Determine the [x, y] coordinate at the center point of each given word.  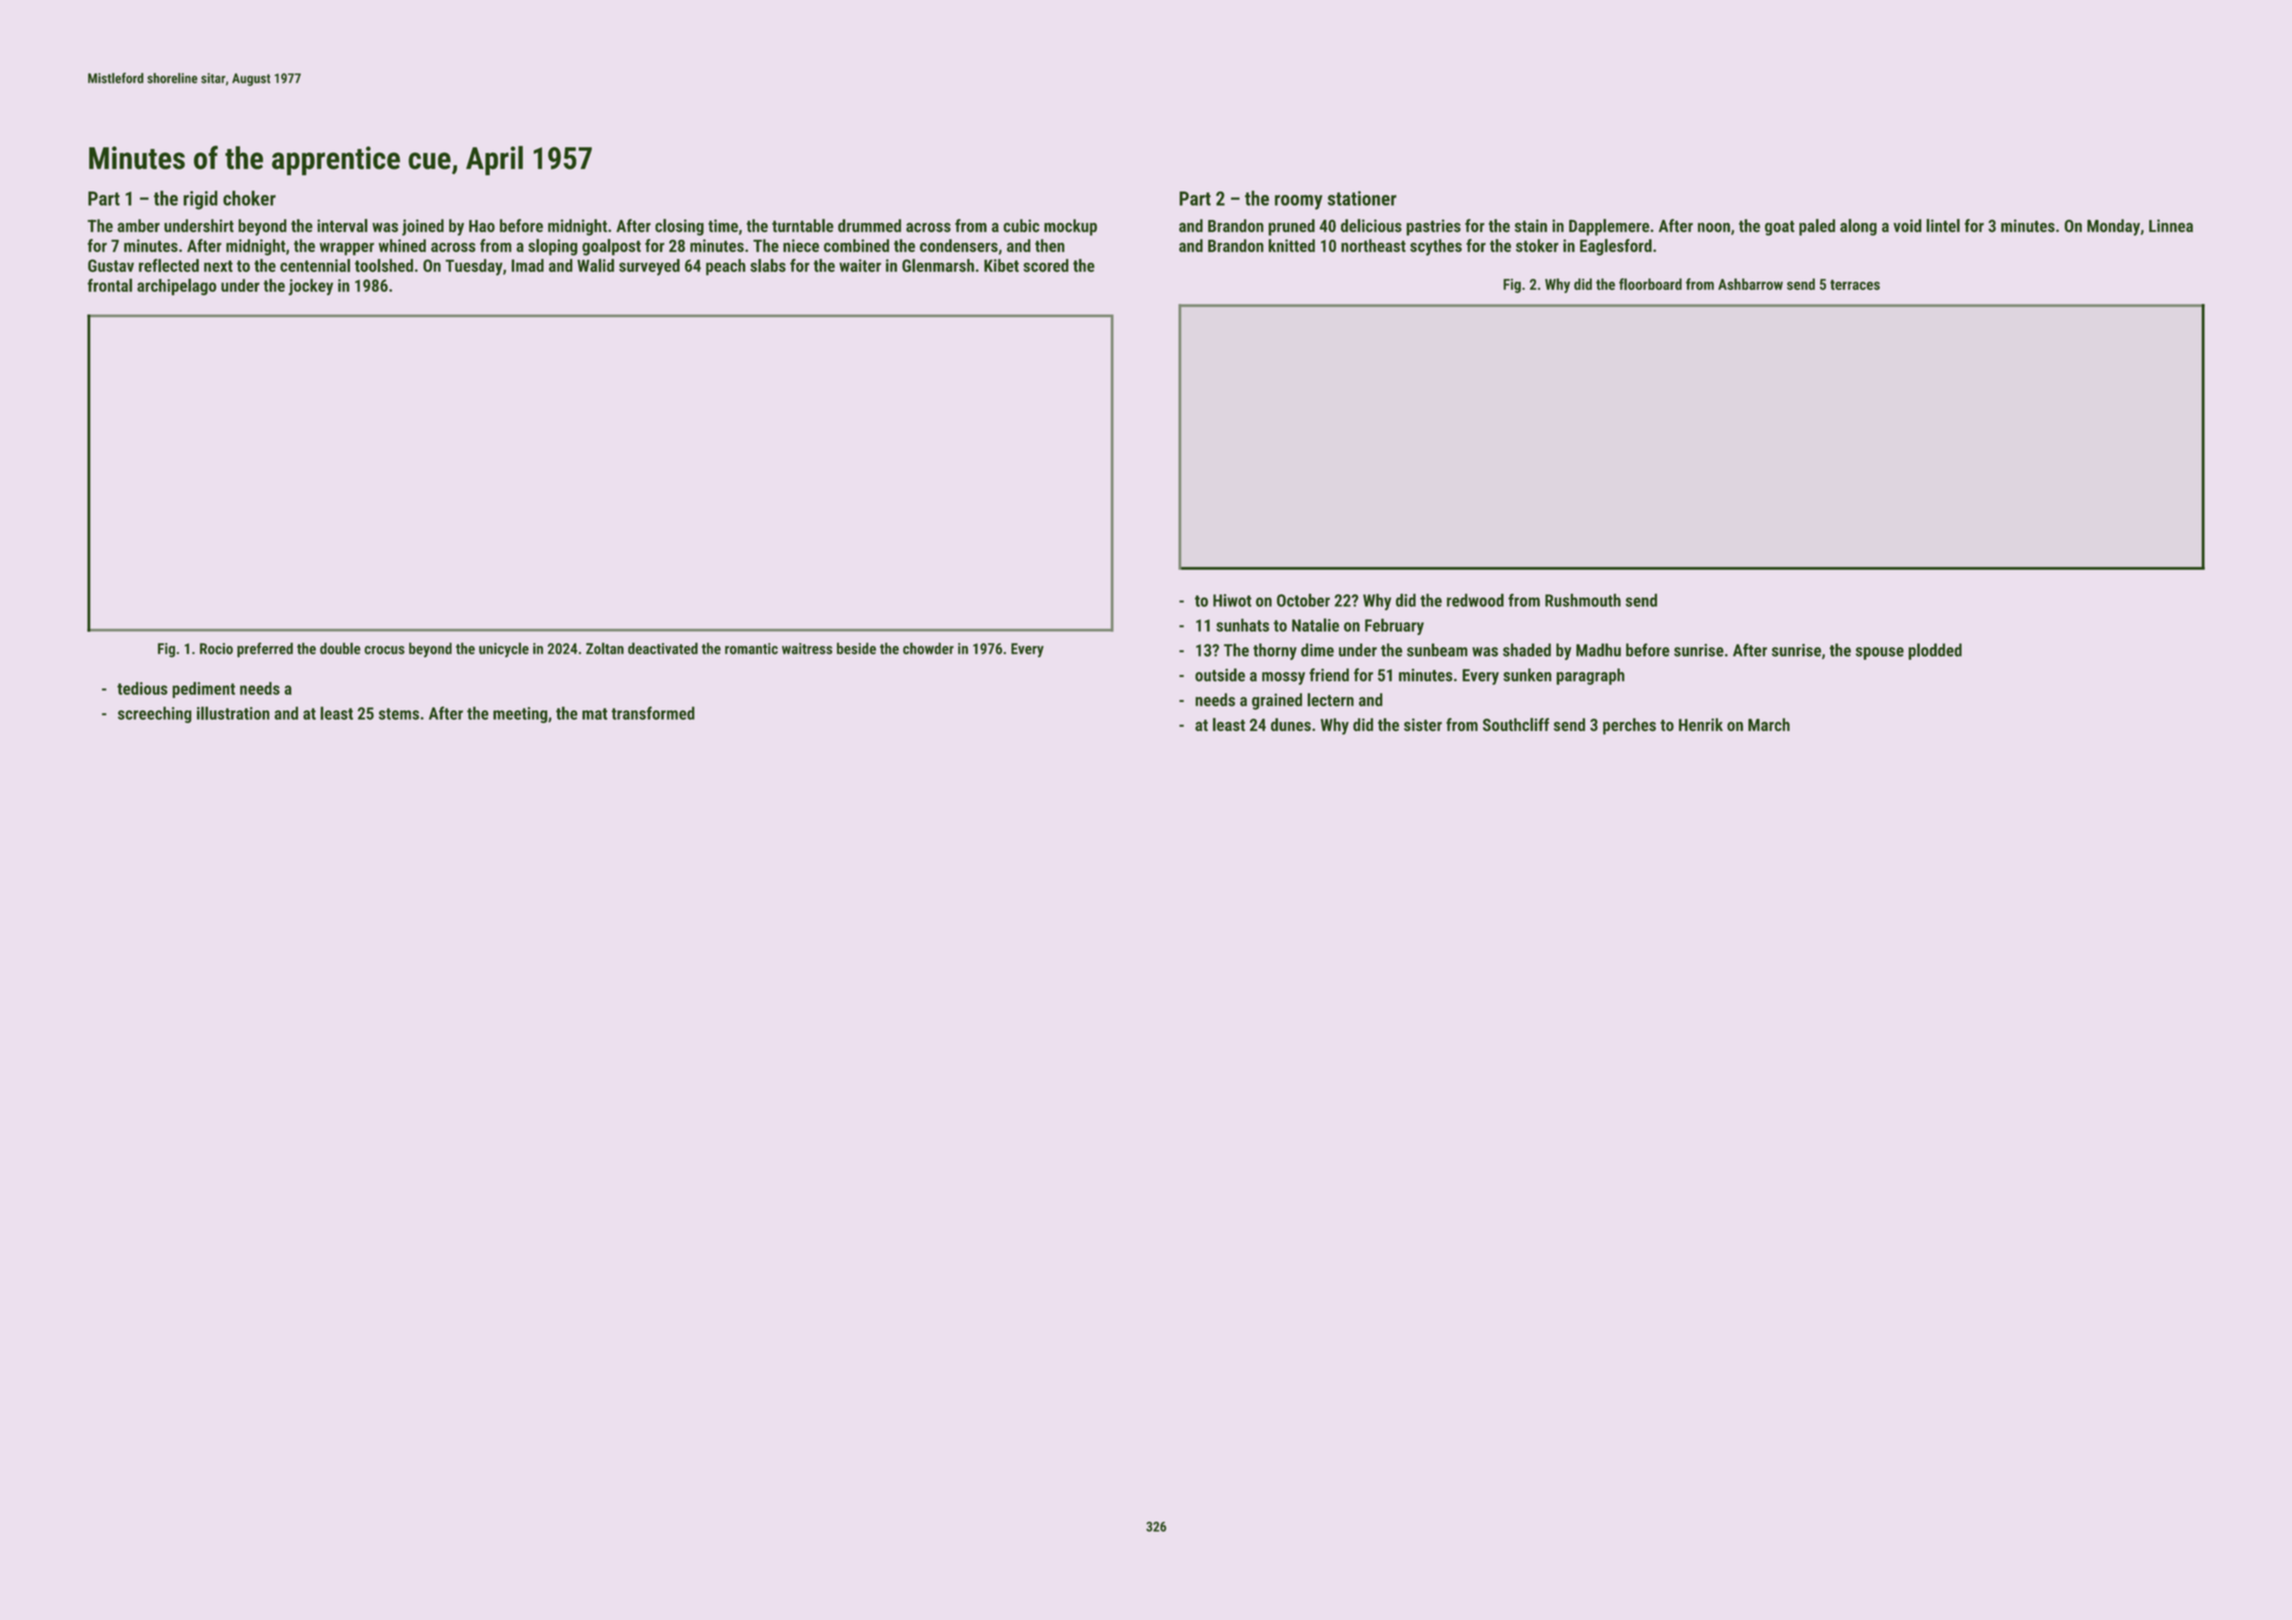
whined [402, 245]
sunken [1527, 675]
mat [595, 714]
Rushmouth [1583, 600]
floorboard [1650, 284]
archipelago [177, 287]
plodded [1935, 651]
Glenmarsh [938, 265]
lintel [1943, 225]
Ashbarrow [1750, 284]
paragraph [1590, 676]
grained [1277, 701]
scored [1046, 265]
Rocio [216, 649]
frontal [109, 285]
